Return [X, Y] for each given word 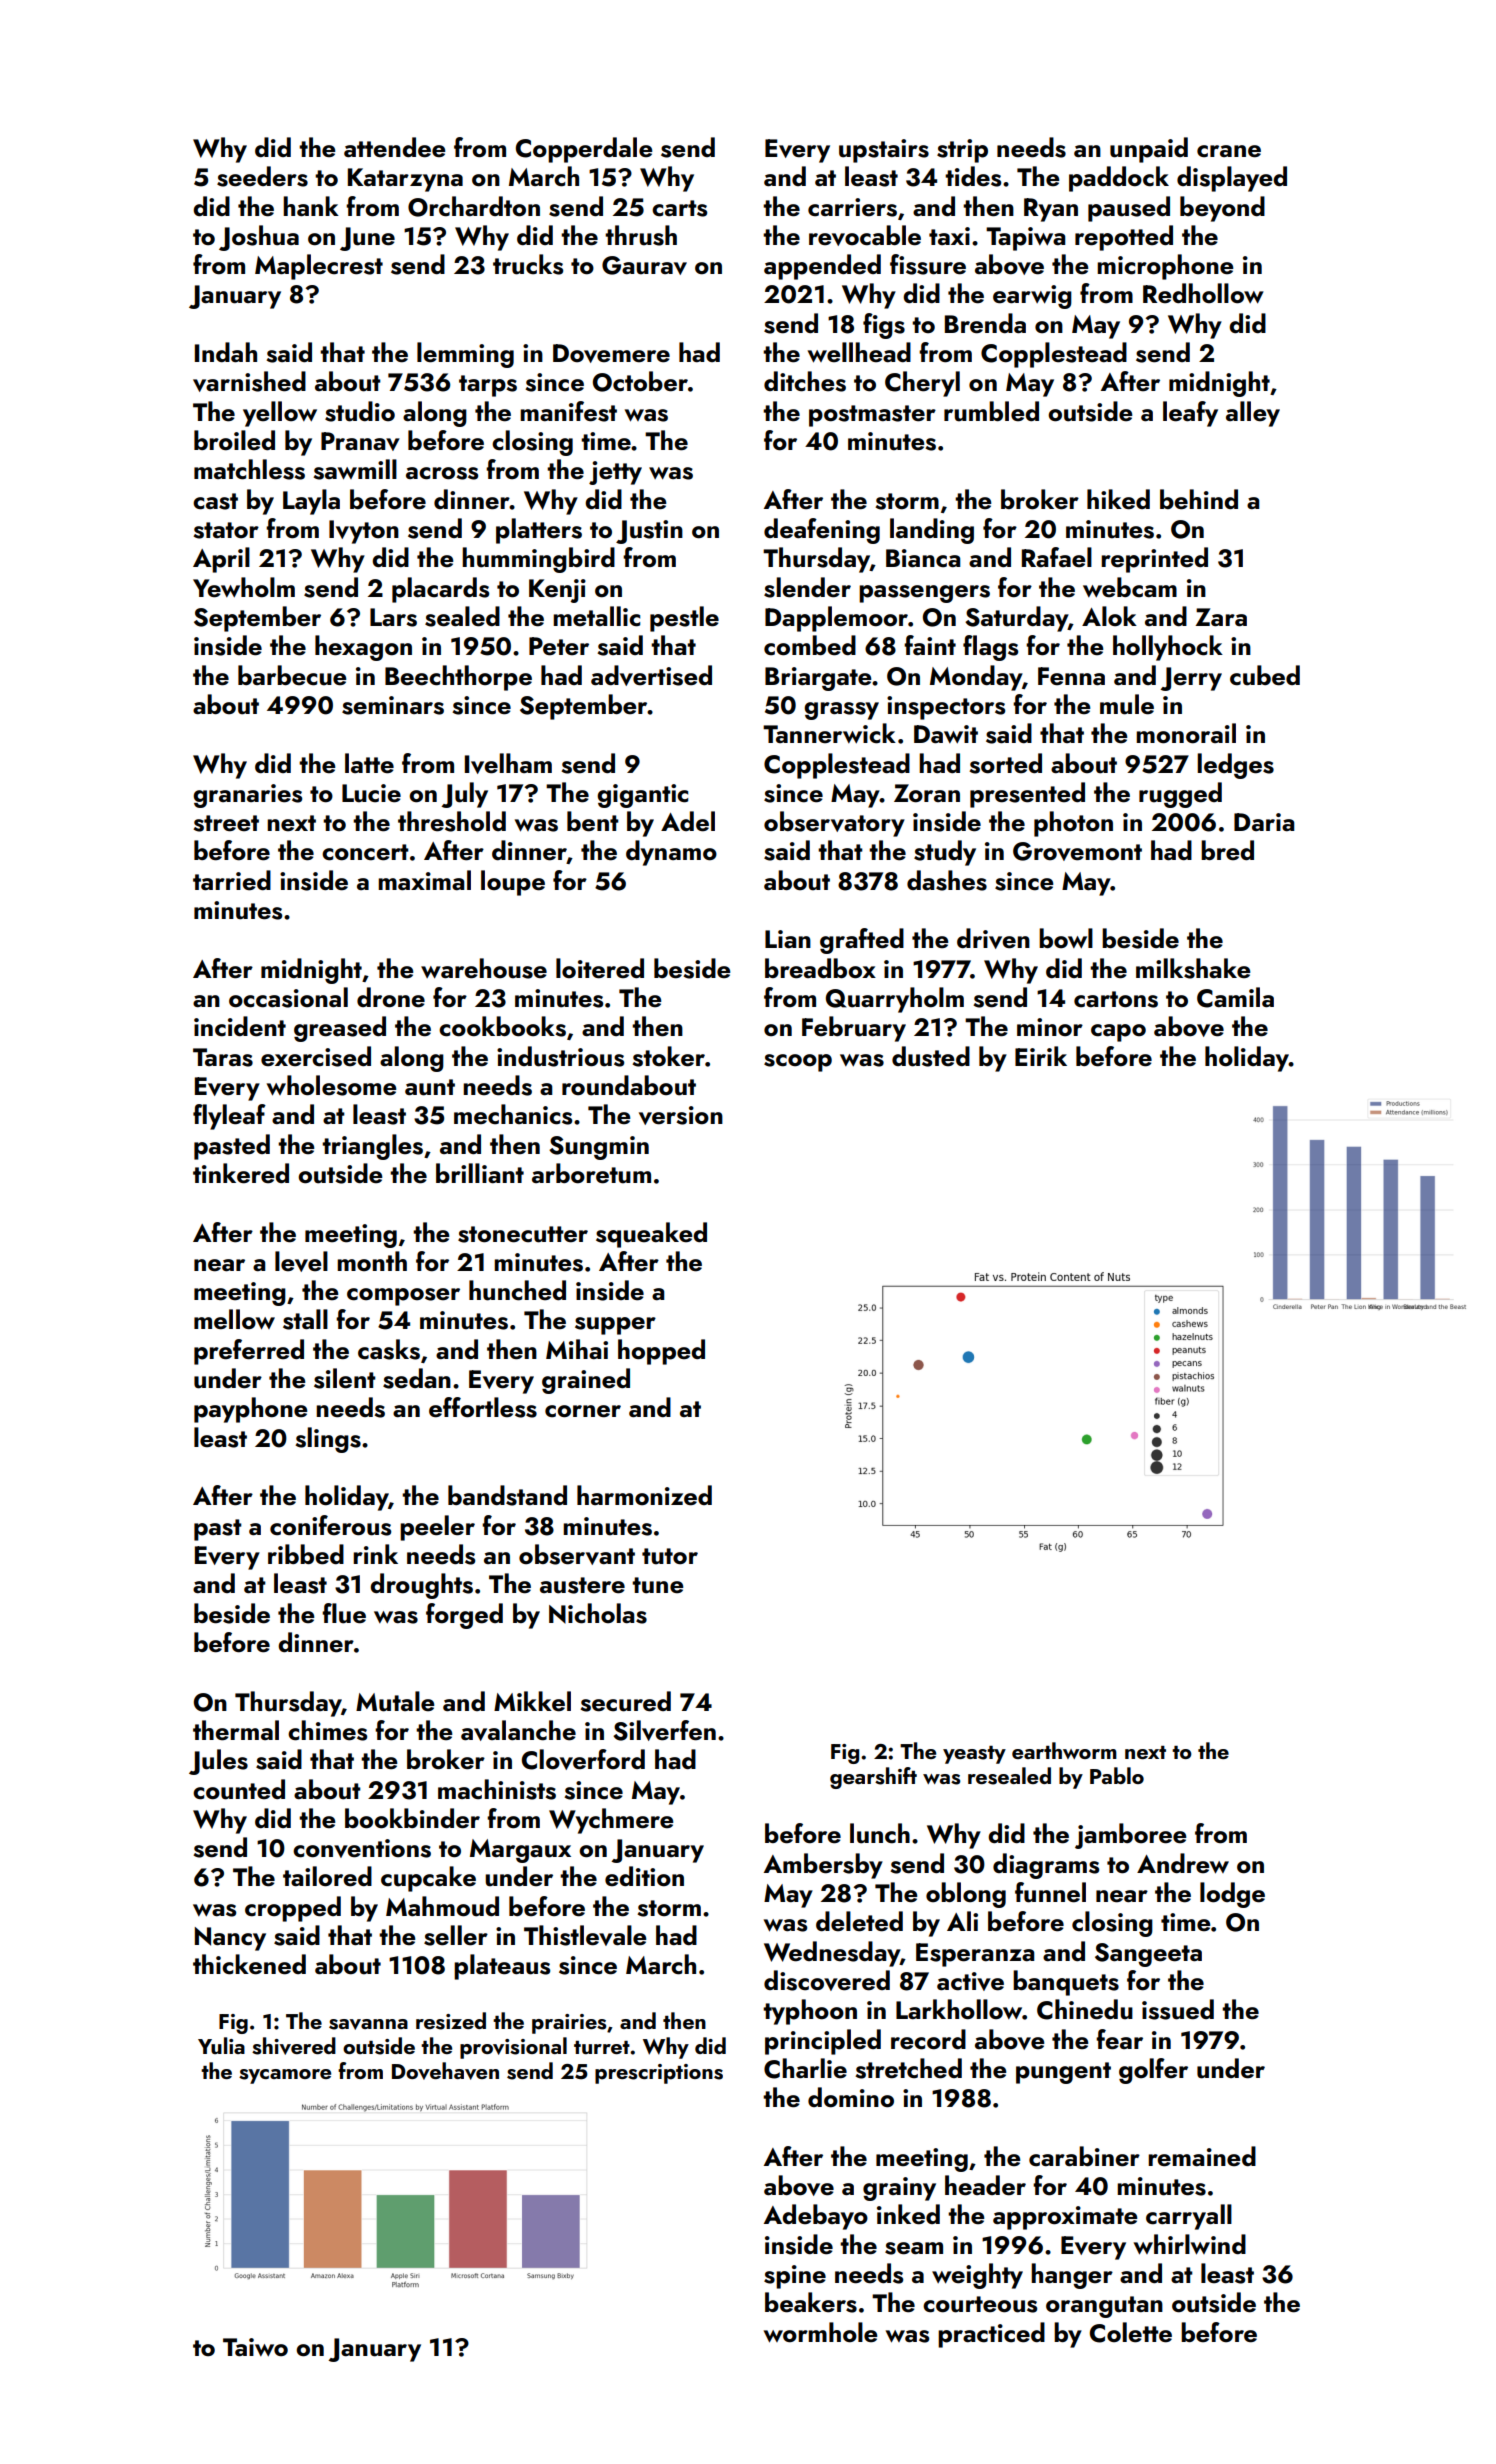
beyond [1222, 209]
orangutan [1104, 2307]
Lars [393, 617]
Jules [218, 1762]
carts [679, 208]
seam [914, 2248]
